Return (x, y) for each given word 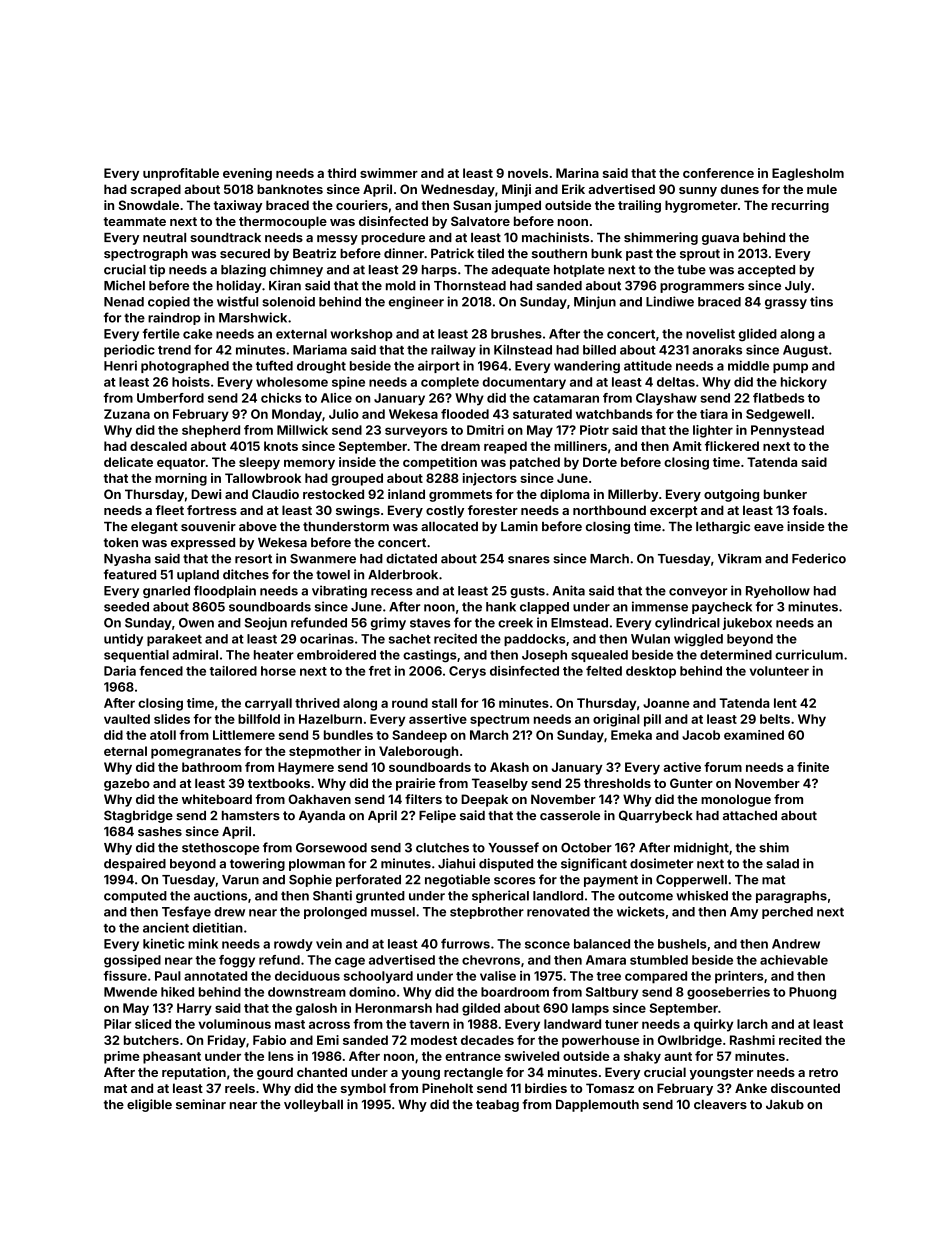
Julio (344, 414)
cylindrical (687, 623)
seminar (201, 1104)
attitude (648, 366)
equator (181, 464)
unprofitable (181, 174)
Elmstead (579, 623)
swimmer (389, 173)
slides (172, 719)
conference (718, 173)
